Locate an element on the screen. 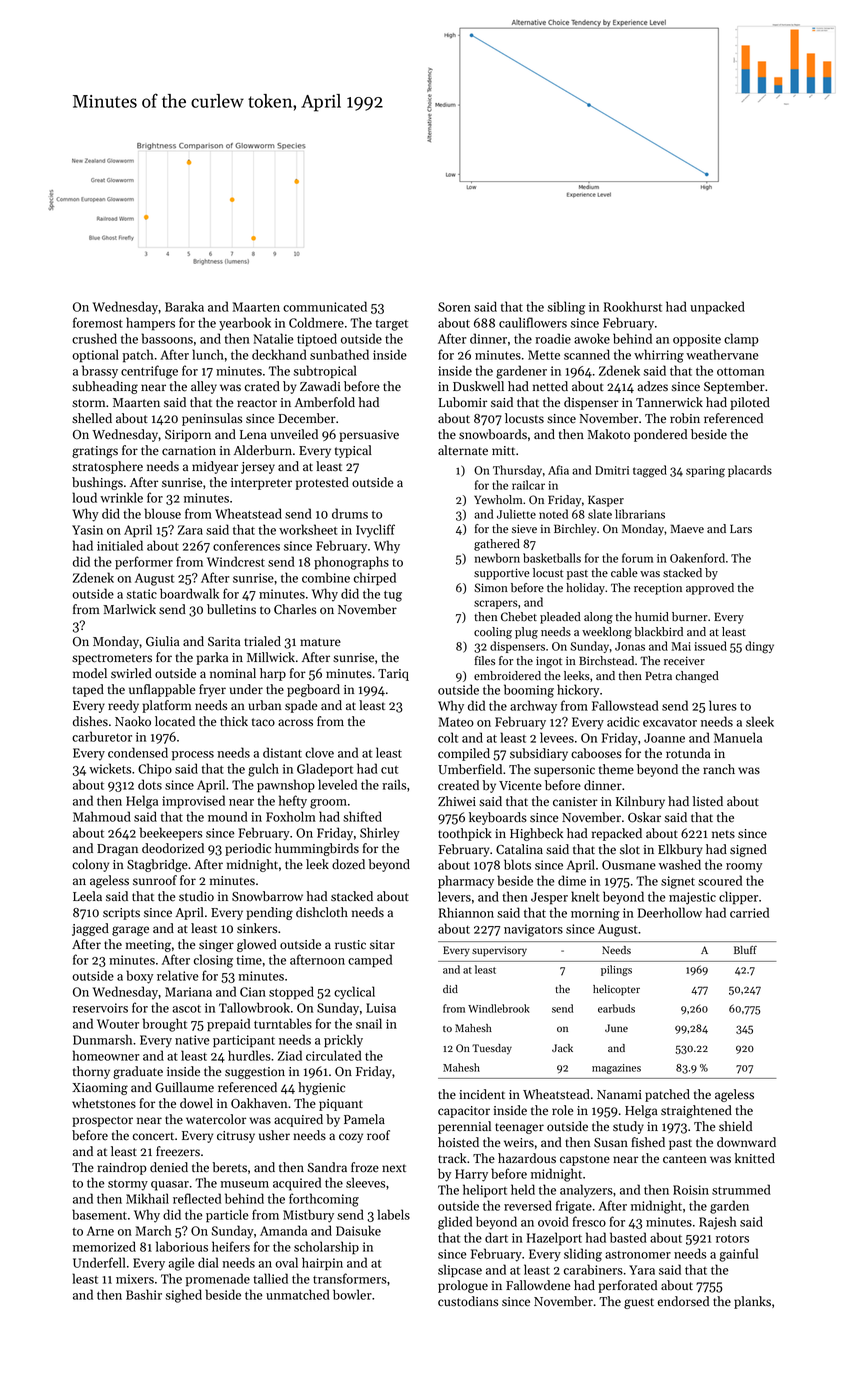  wickets is located at coordinates (110, 768).
